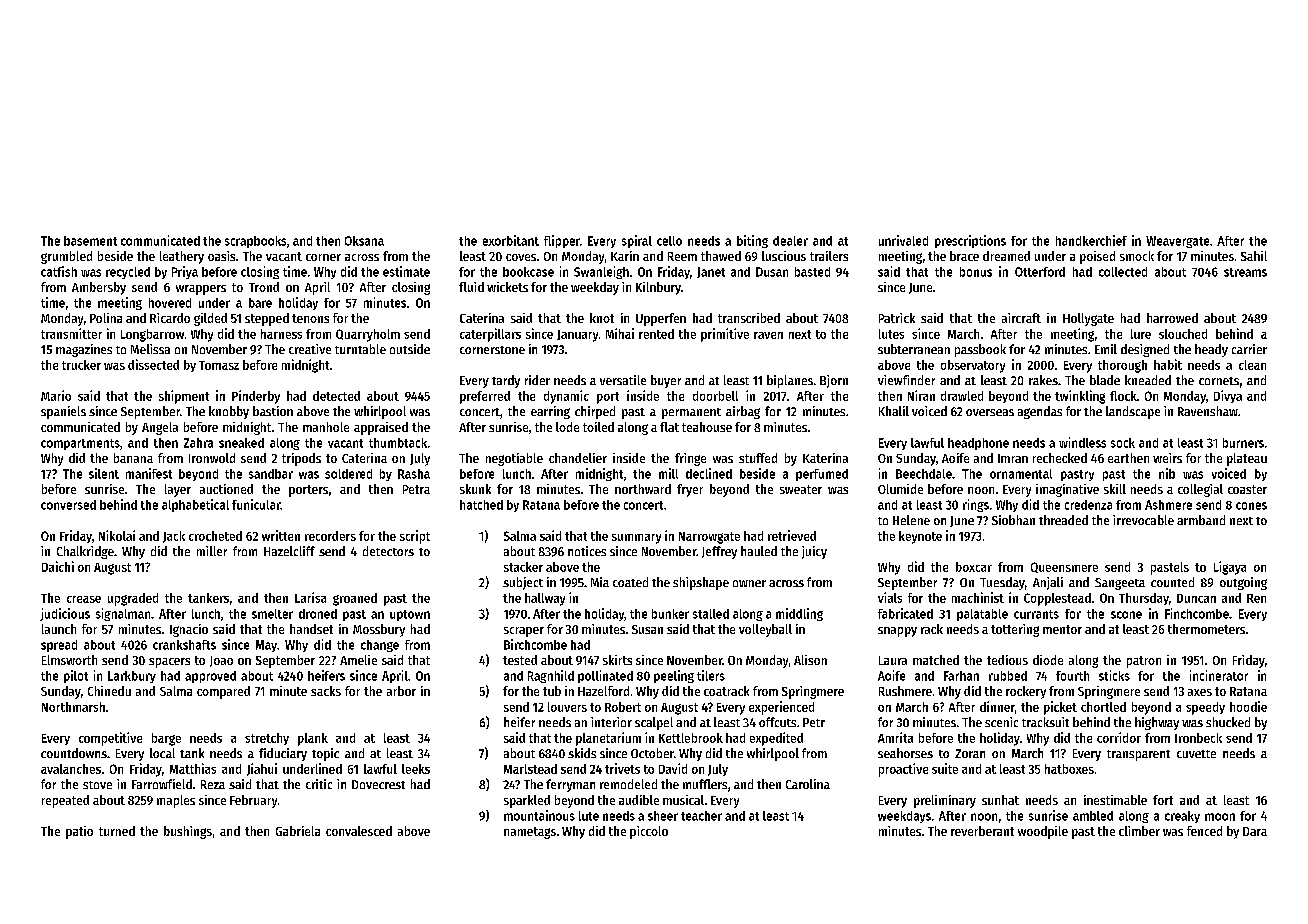 This page has height=924, width=1308. I want to click on approved, so click(210, 677).
